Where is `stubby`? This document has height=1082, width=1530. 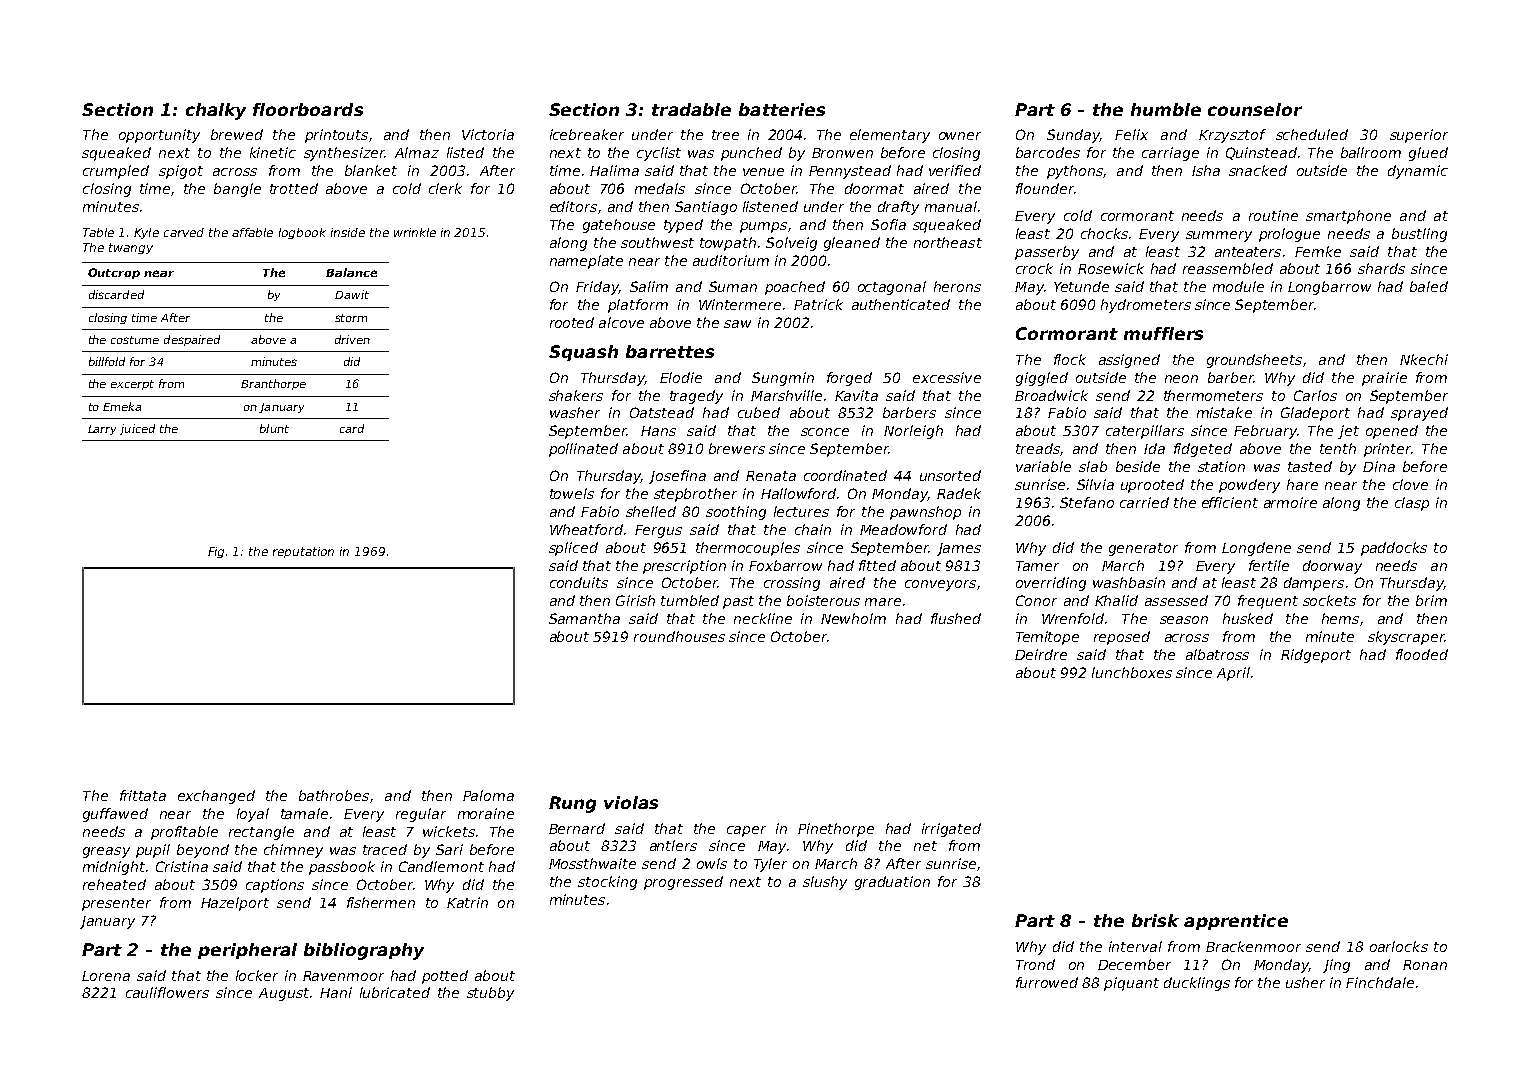
stubby is located at coordinates (490, 994).
